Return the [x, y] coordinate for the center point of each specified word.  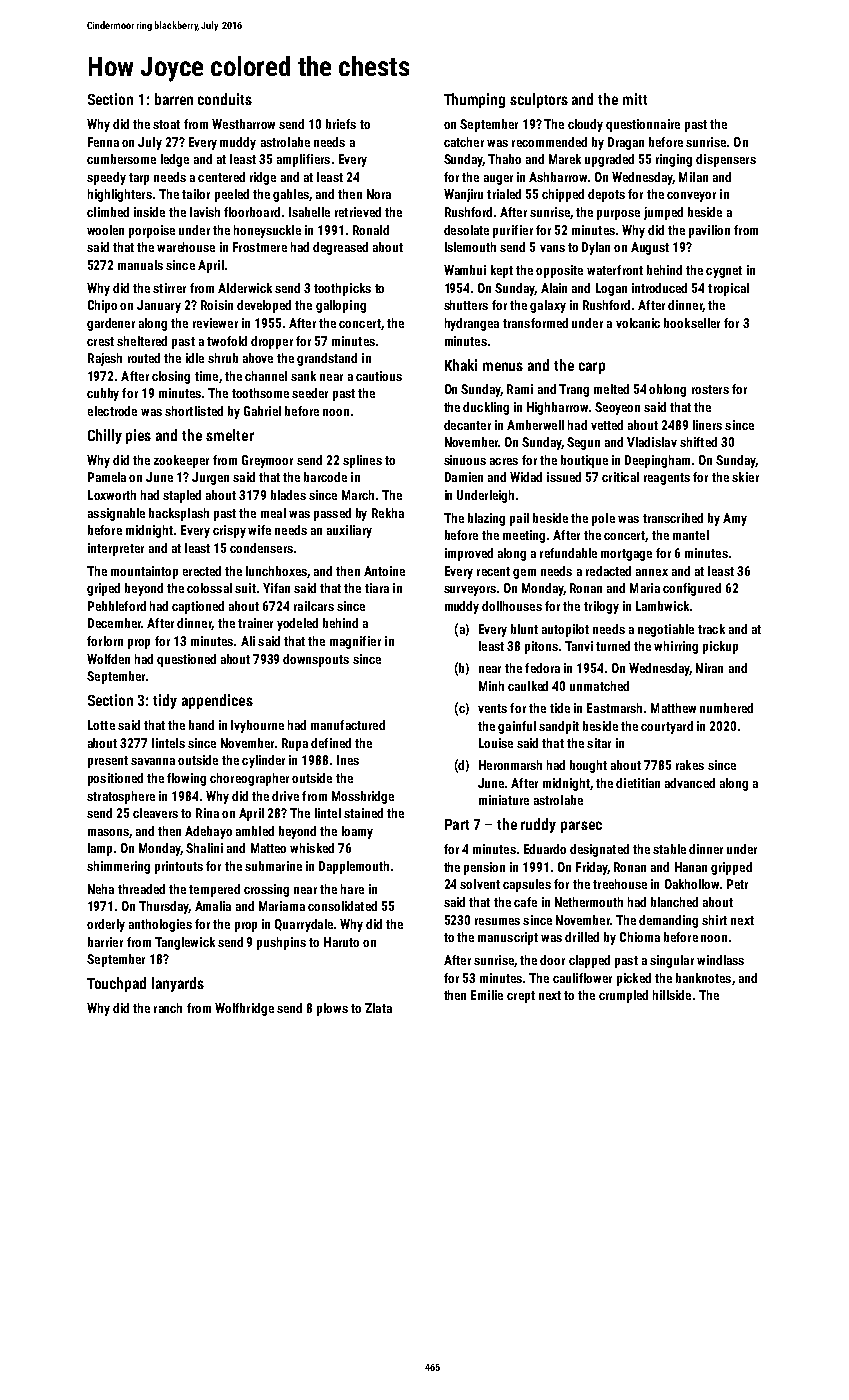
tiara [377, 588]
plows [332, 1009]
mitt [635, 99]
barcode [325, 477]
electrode [112, 411]
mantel [691, 535]
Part [457, 824]
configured [692, 589]
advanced [690, 783]
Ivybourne [257, 726]
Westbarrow [243, 124]
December [114, 623]
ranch [168, 1008]
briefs [341, 124]
